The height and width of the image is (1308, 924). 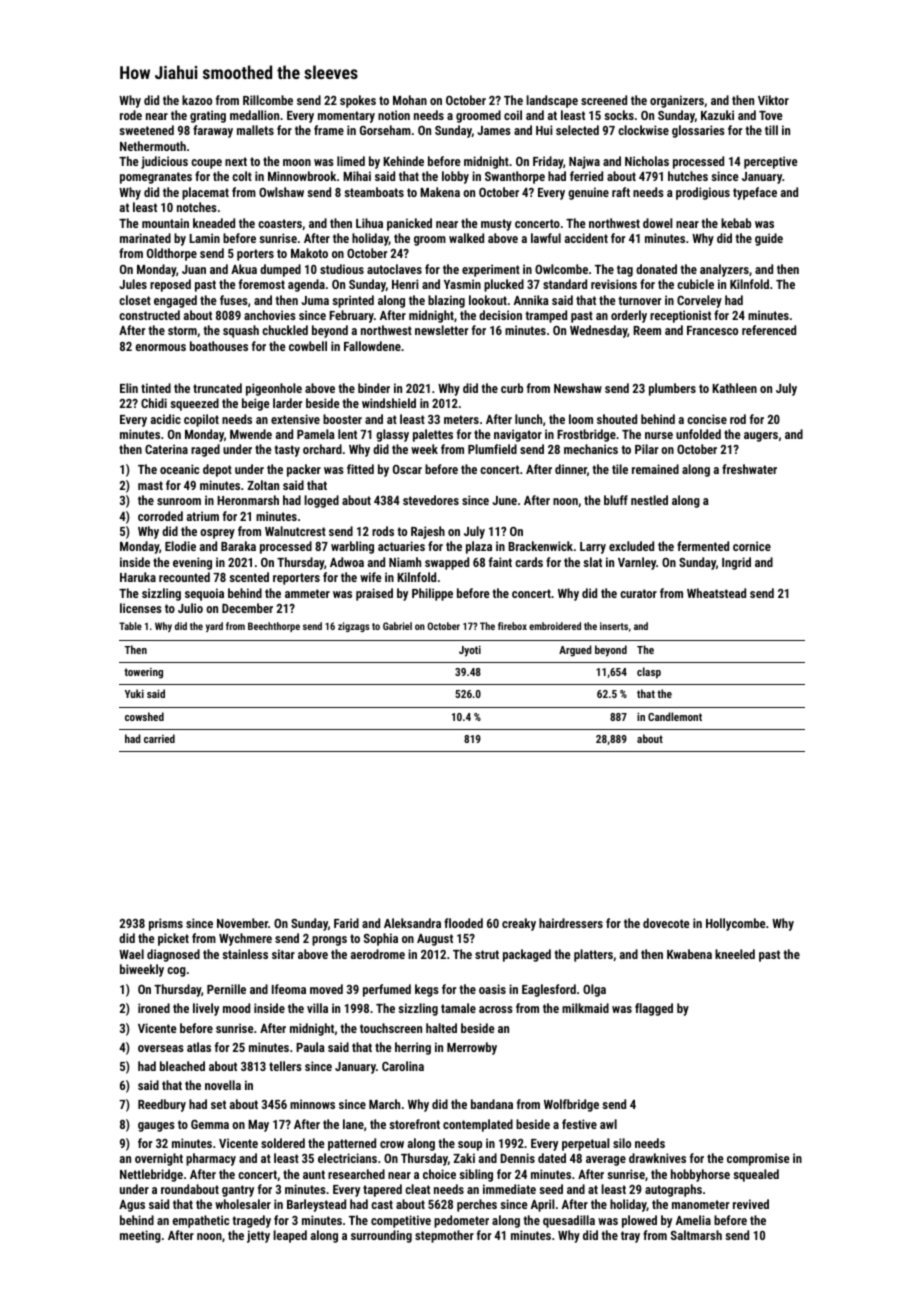 What do you see at coordinates (515, 177) in the image?
I see `Swanthorpe` at bounding box center [515, 177].
